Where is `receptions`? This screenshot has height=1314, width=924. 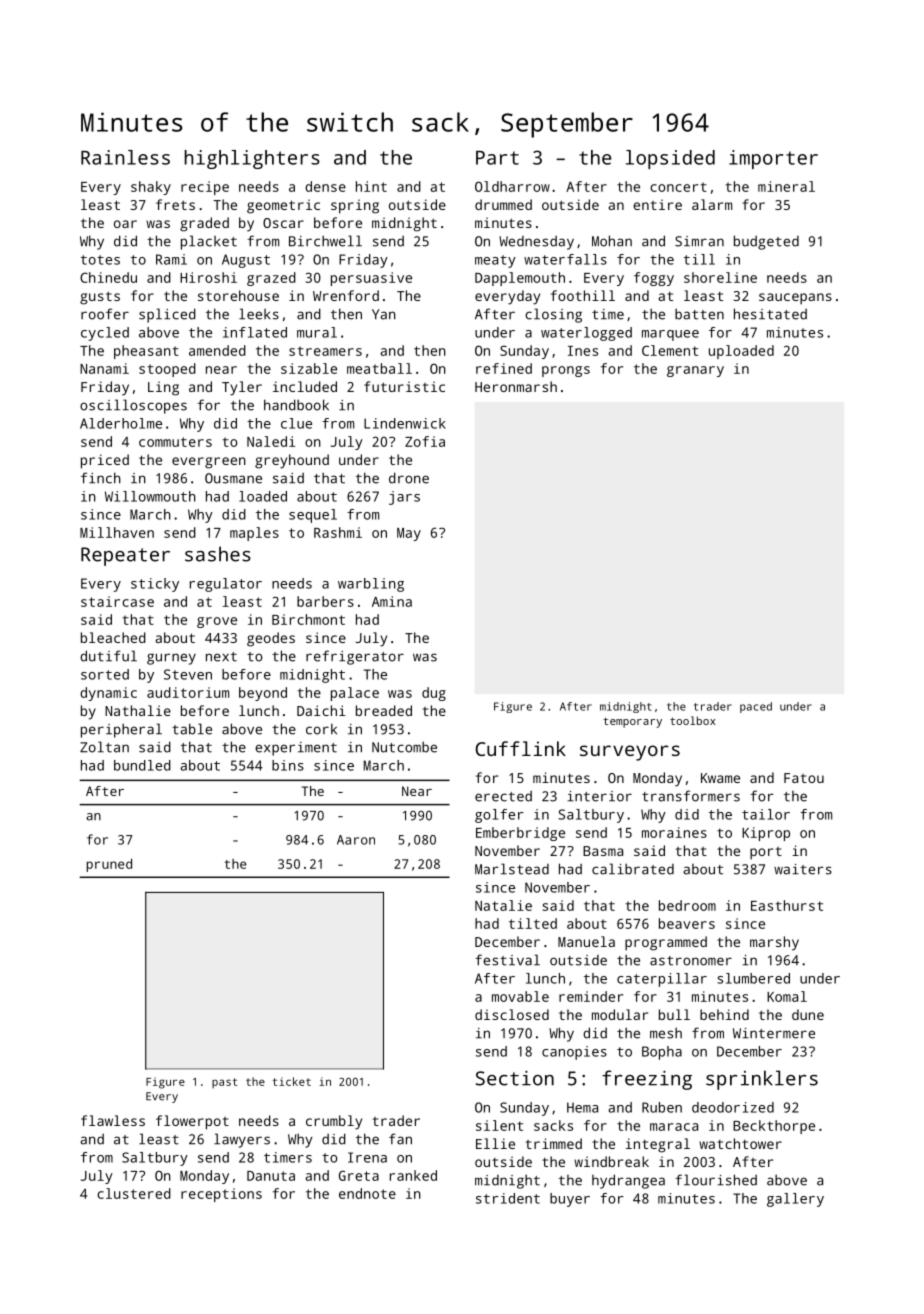
receptions is located at coordinates (221, 1195).
